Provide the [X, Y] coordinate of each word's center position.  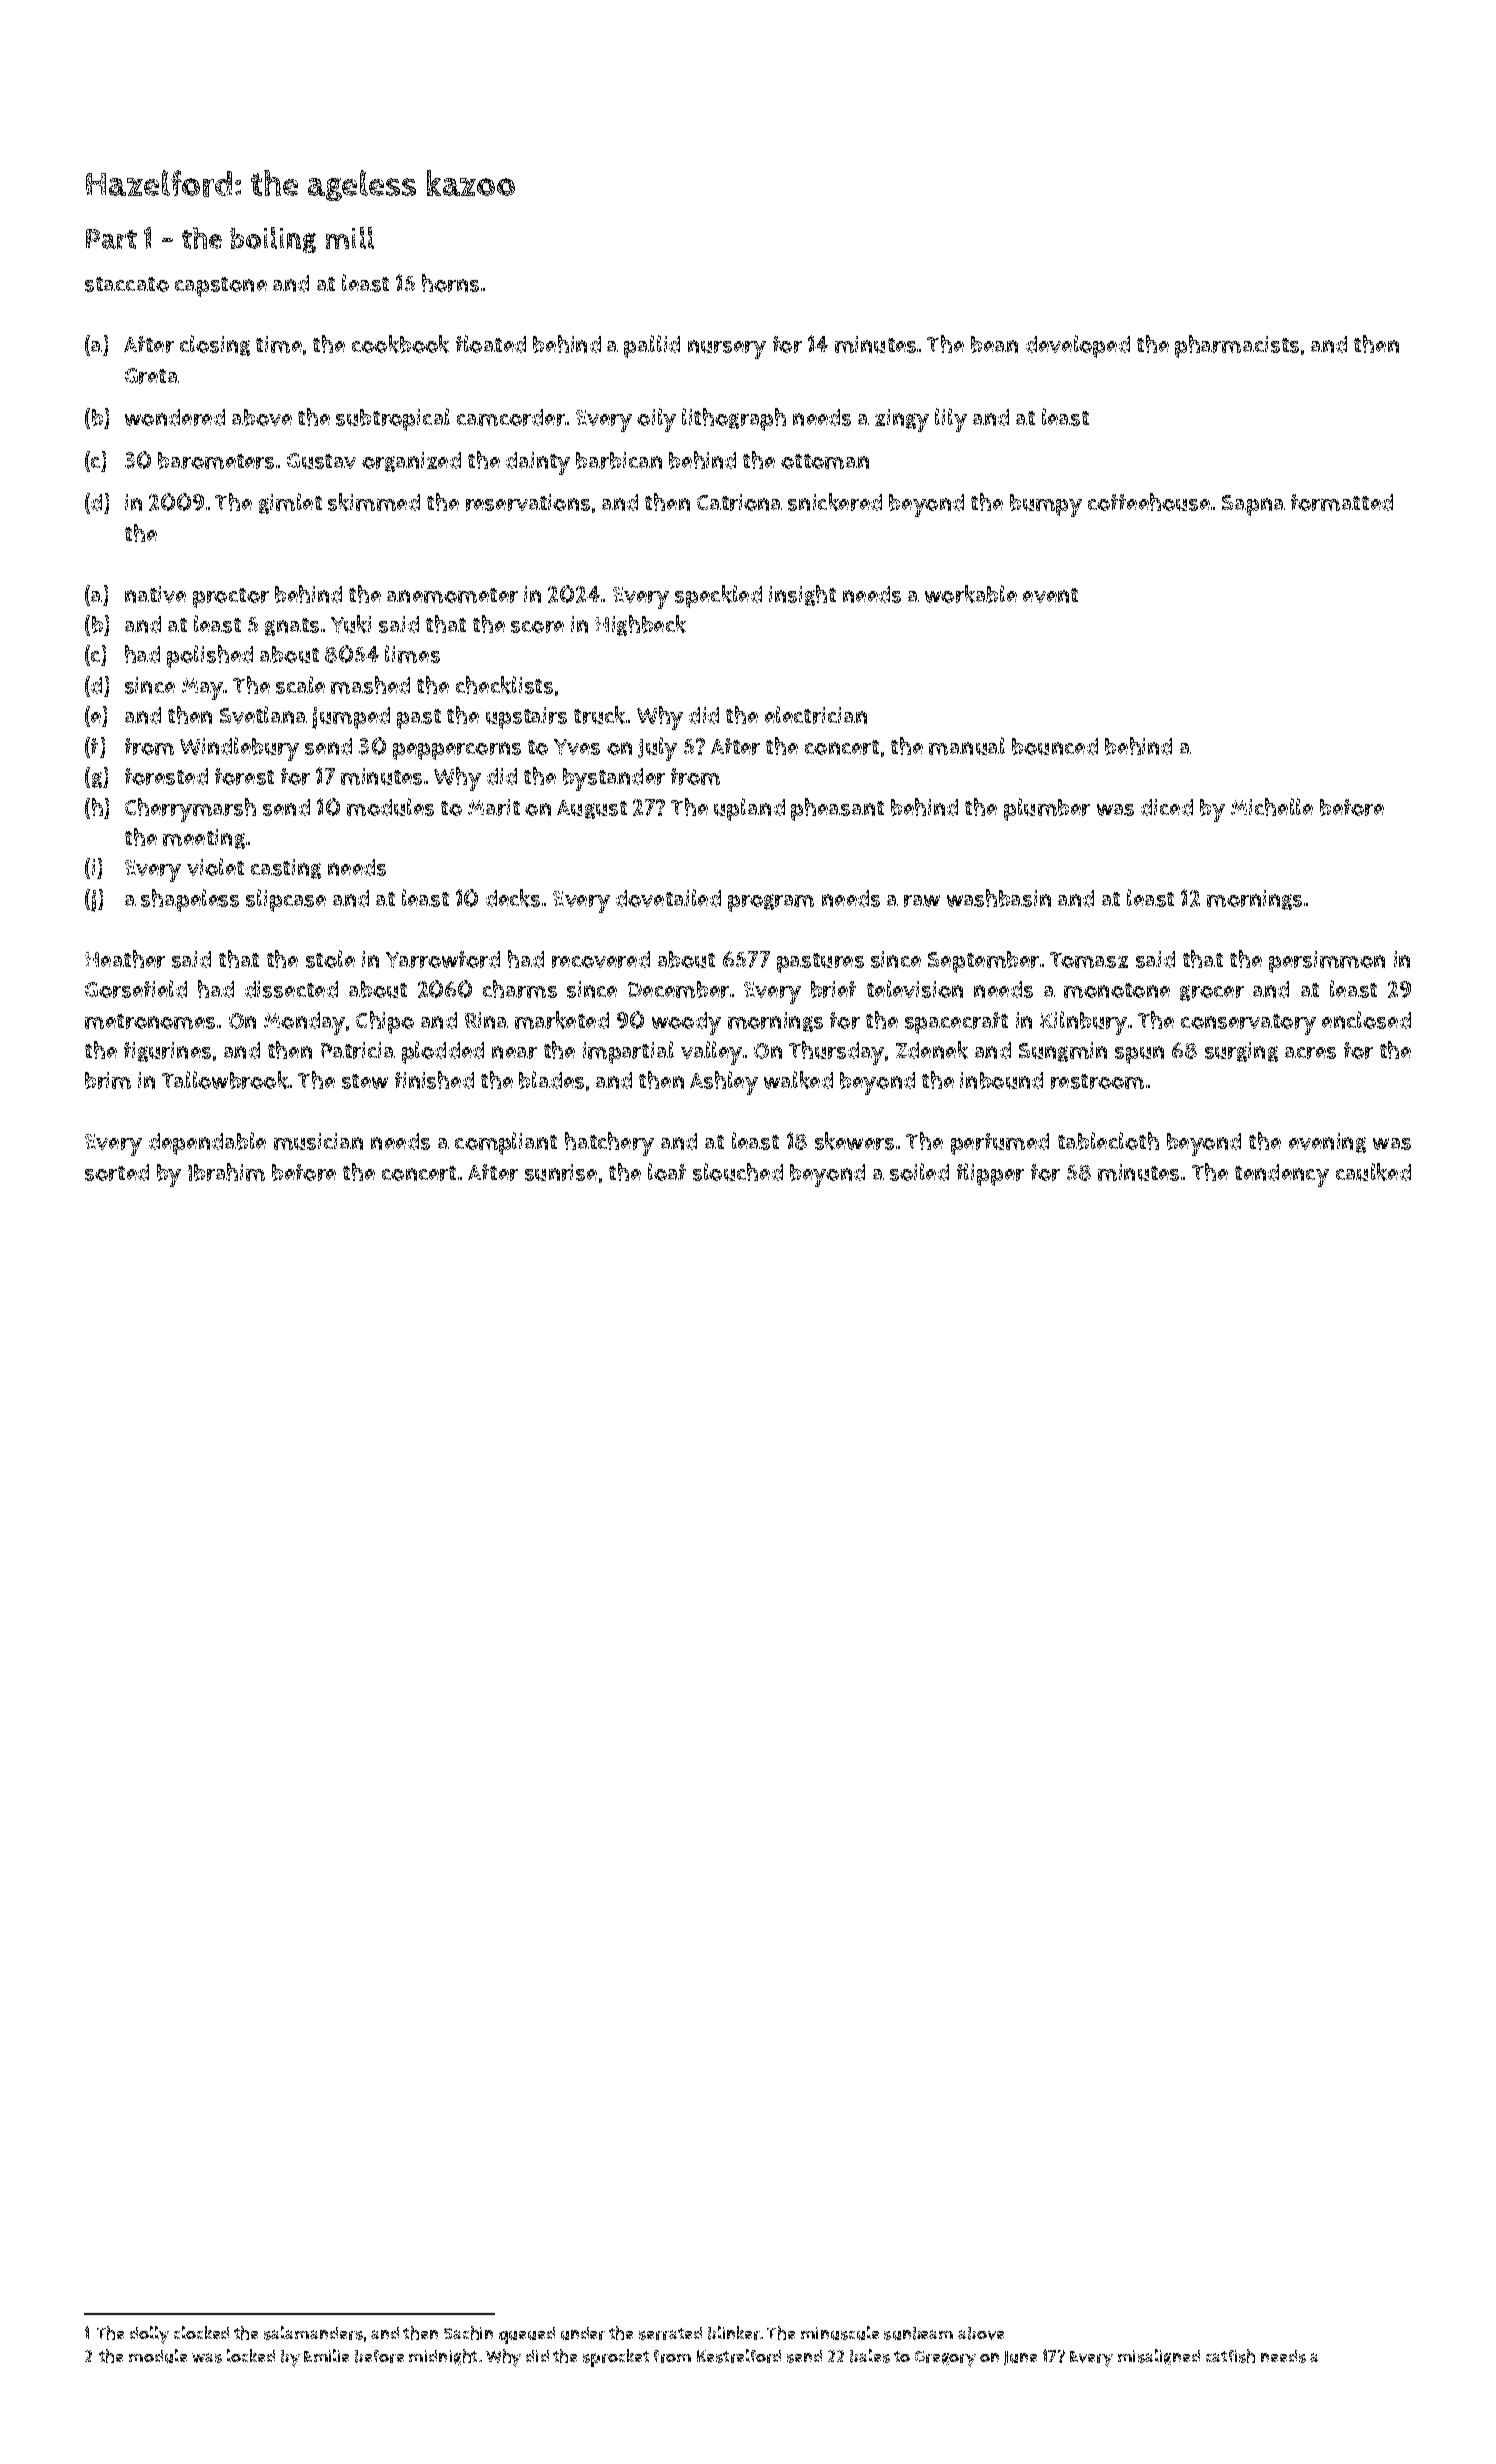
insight [802, 595]
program [771, 903]
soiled [919, 1172]
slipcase [286, 900]
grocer [1212, 993]
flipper [990, 1174]
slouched [738, 1172]
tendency [1282, 1175]
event [1050, 595]
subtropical [393, 419]
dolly [149, 2335]
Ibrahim [226, 1172]
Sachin [468, 2333]
